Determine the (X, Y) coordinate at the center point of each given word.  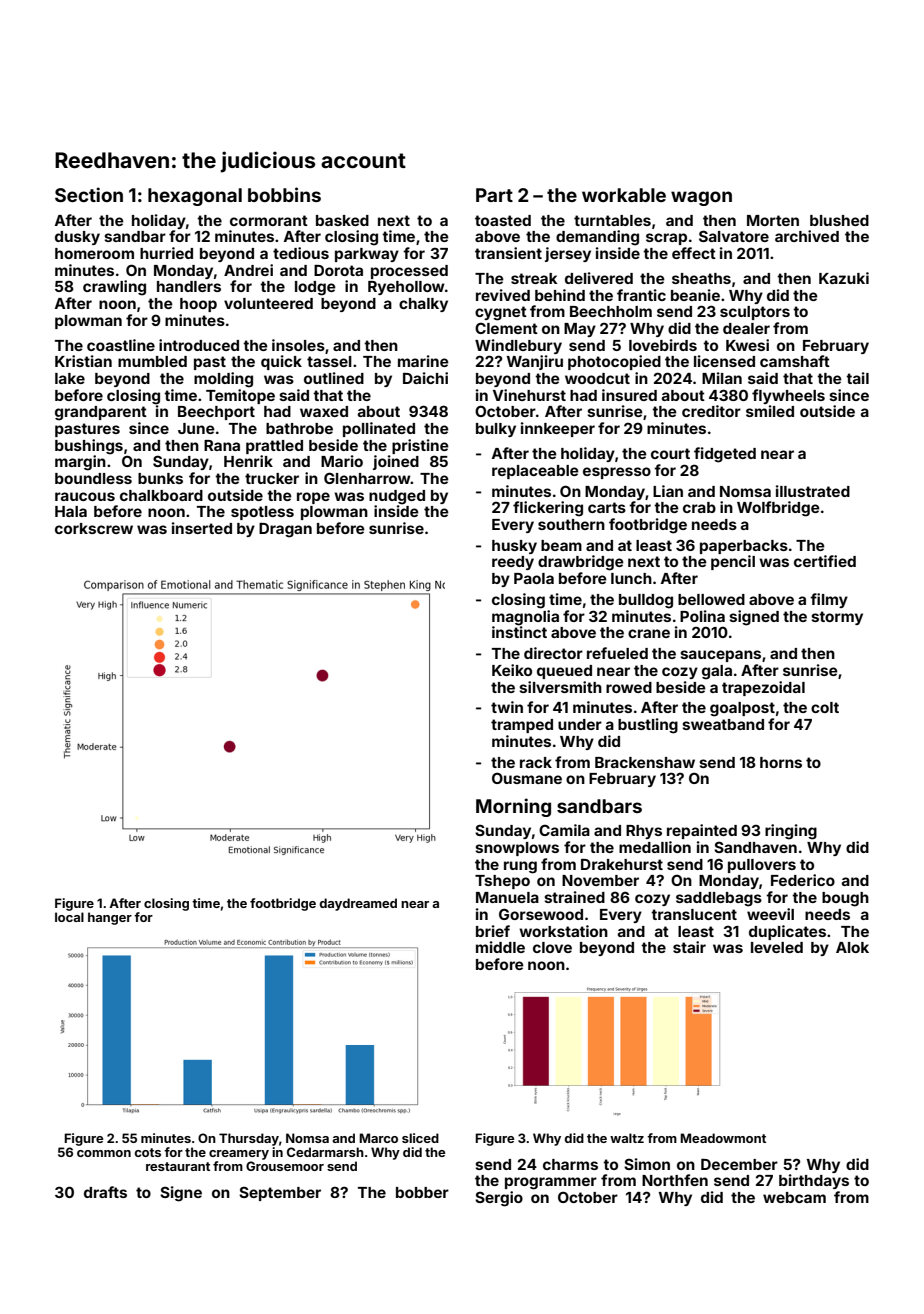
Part (494, 195)
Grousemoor (285, 1166)
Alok (852, 947)
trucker (272, 478)
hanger (110, 918)
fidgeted (725, 455)
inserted (202, 528)
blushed (839, 220)
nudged (397, 497)
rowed (629, 687)
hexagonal (195, 197)
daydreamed (358, 904)
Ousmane (527, 778)
